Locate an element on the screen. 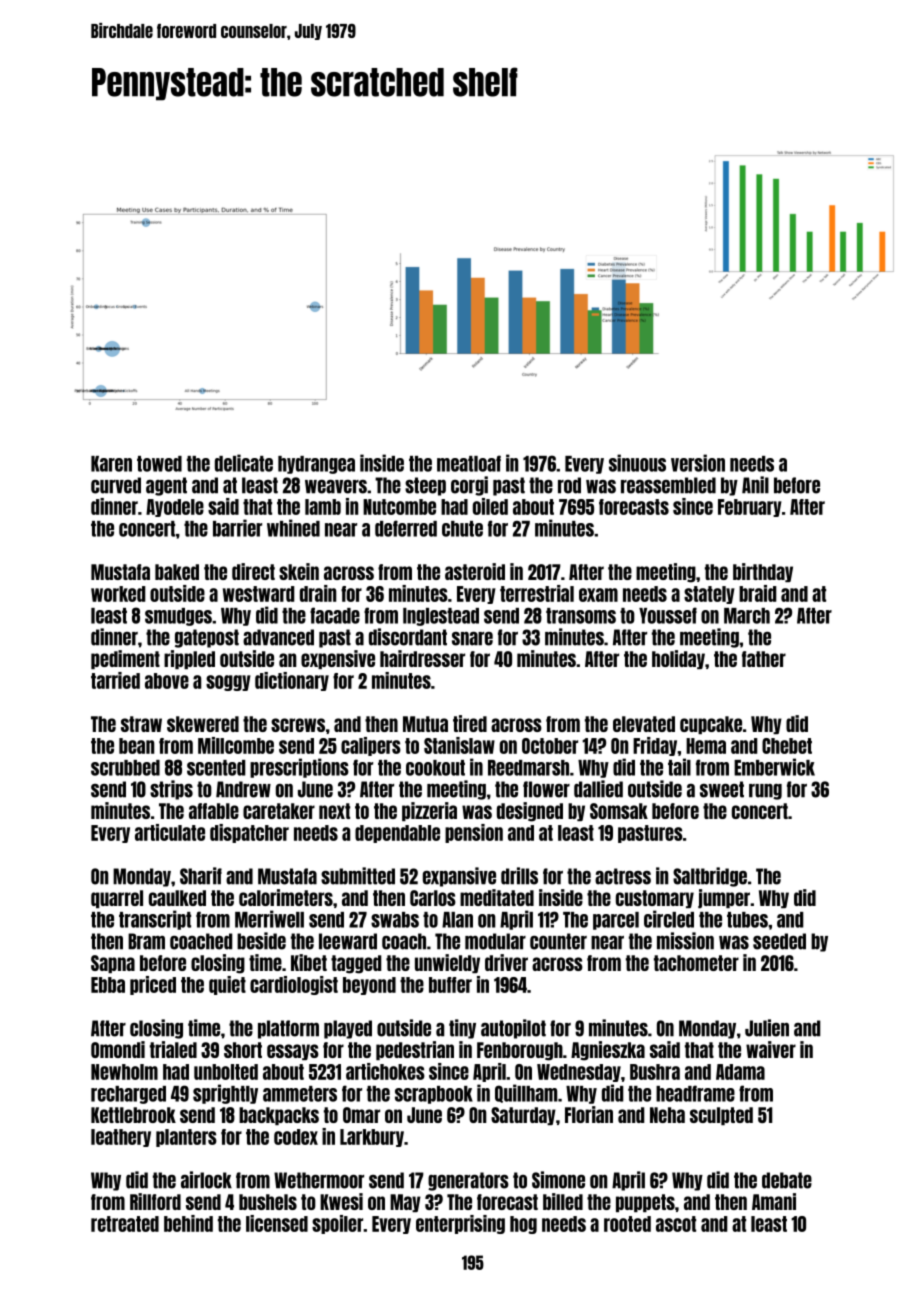  swabs is located at coordinates (395, 920).
